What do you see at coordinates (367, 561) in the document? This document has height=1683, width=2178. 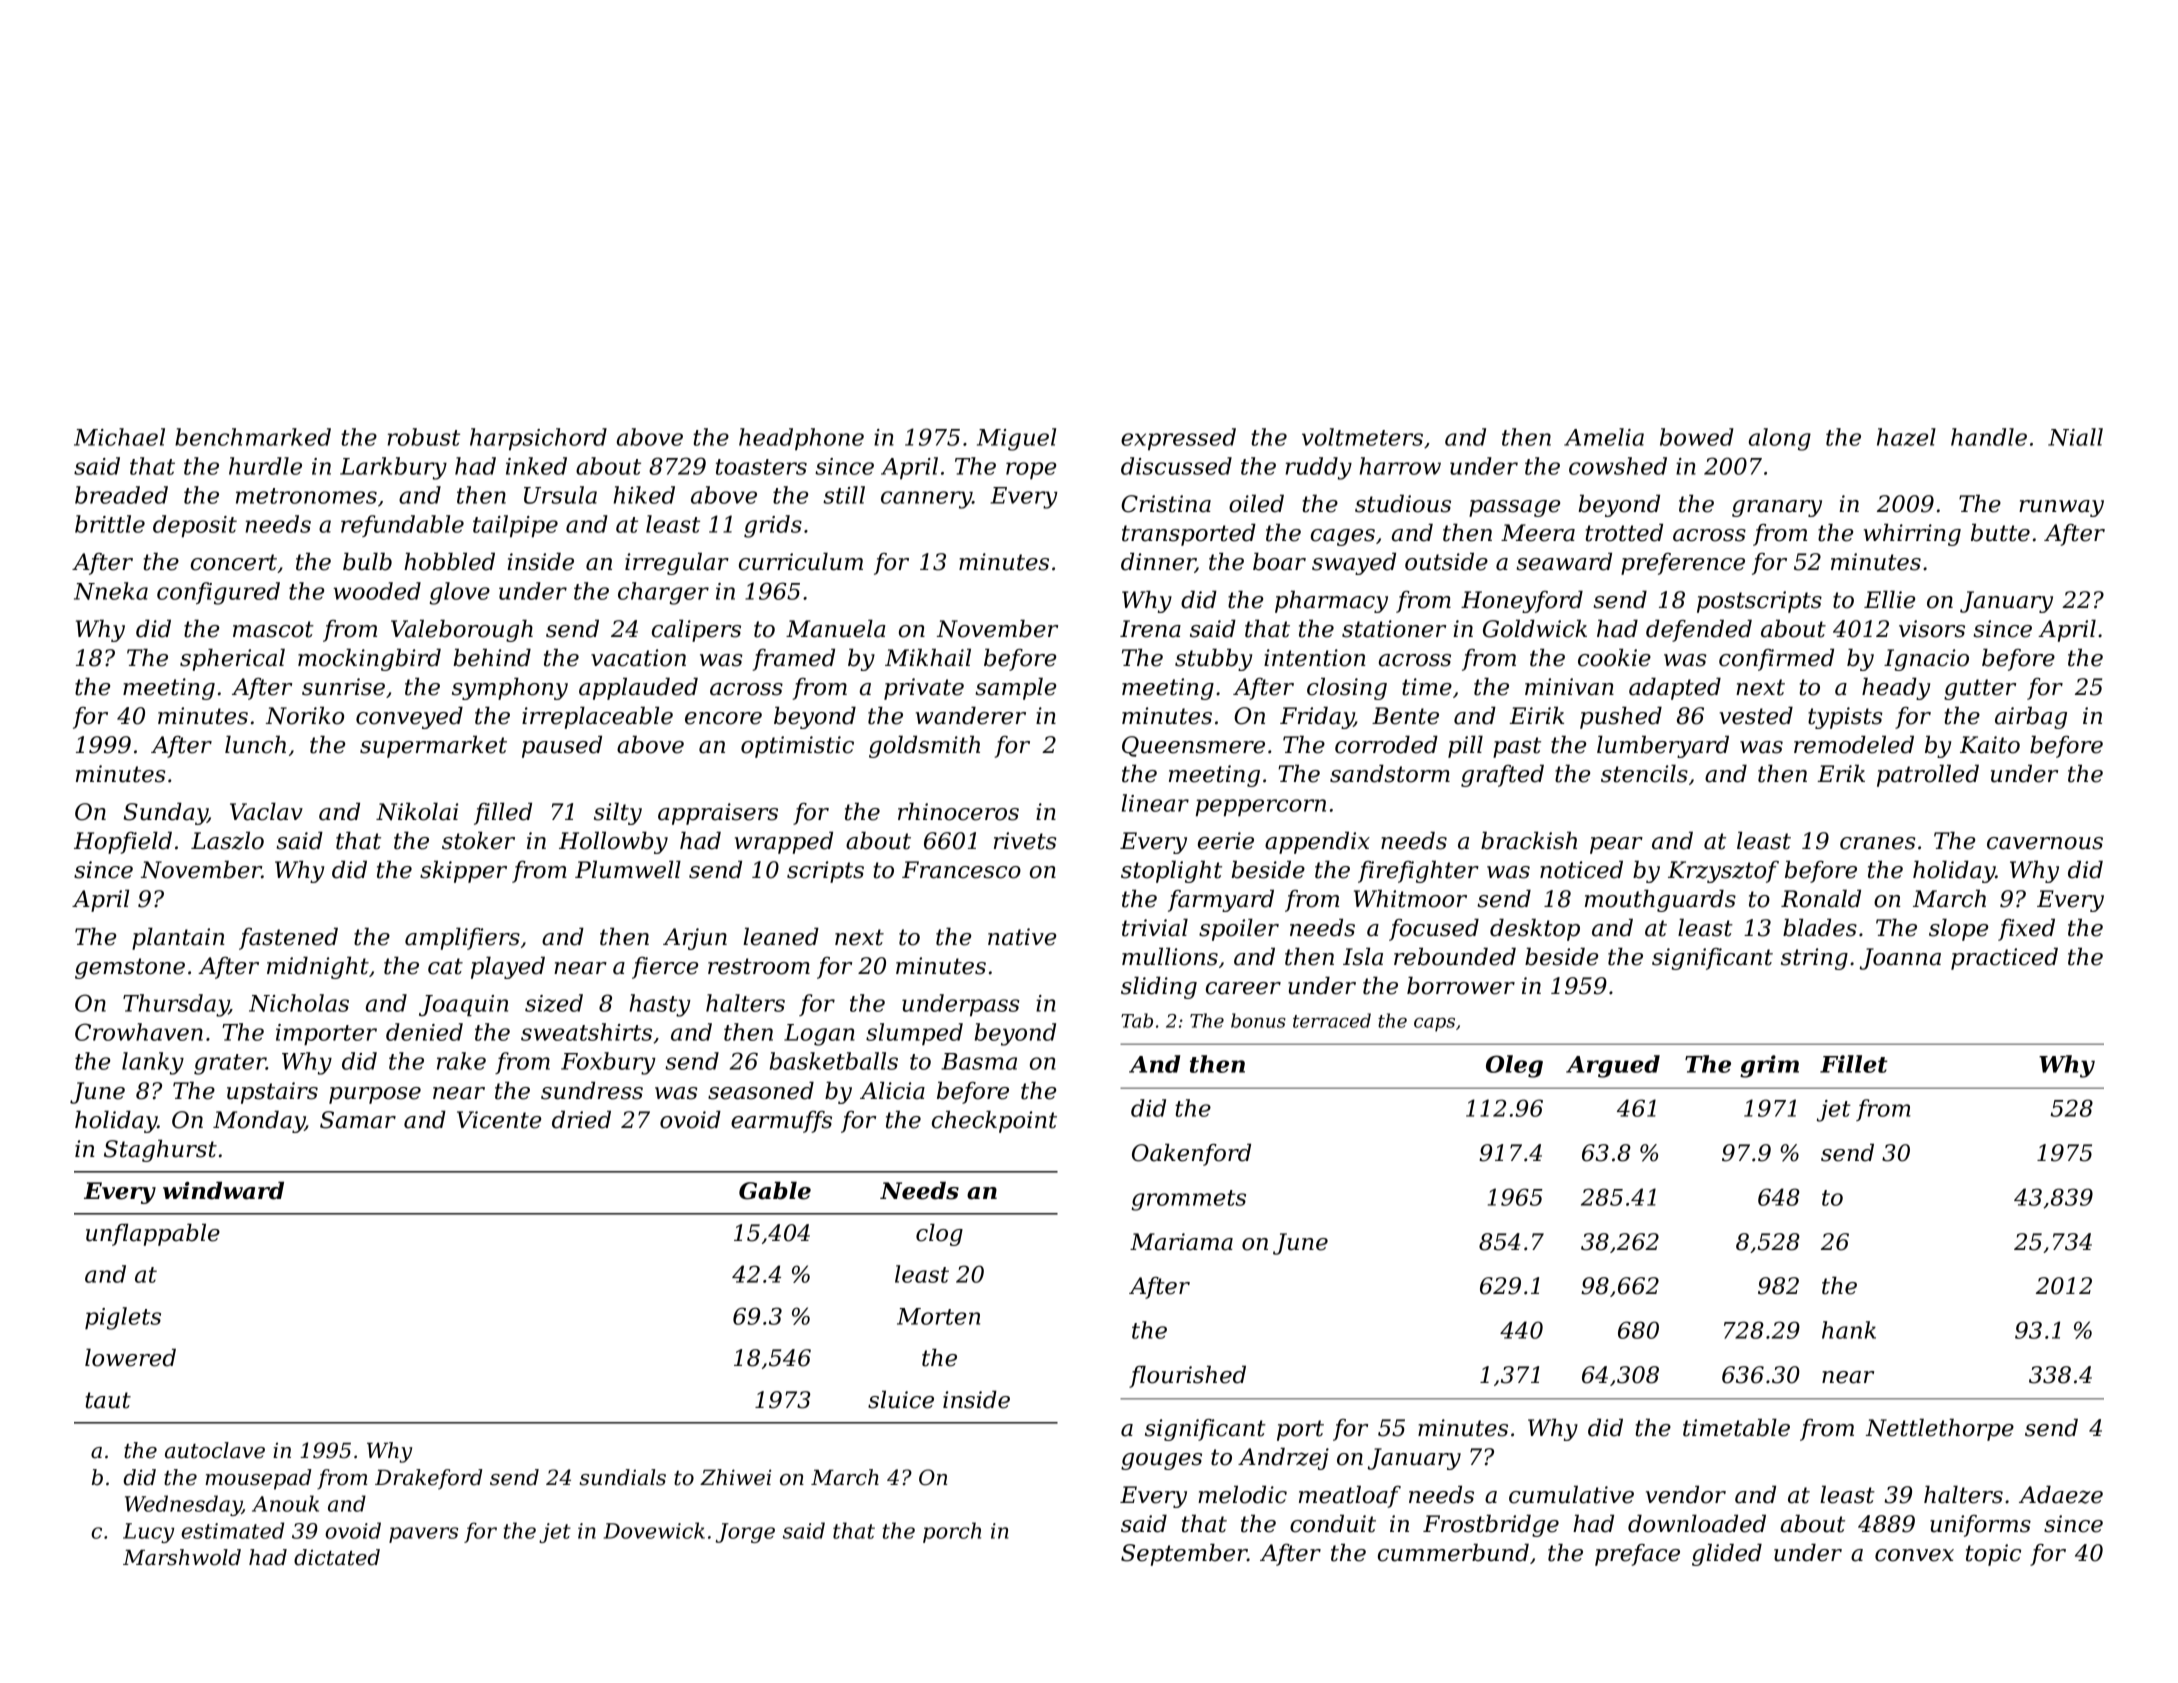 I see `bulb` at bounding box center [367, 561].
